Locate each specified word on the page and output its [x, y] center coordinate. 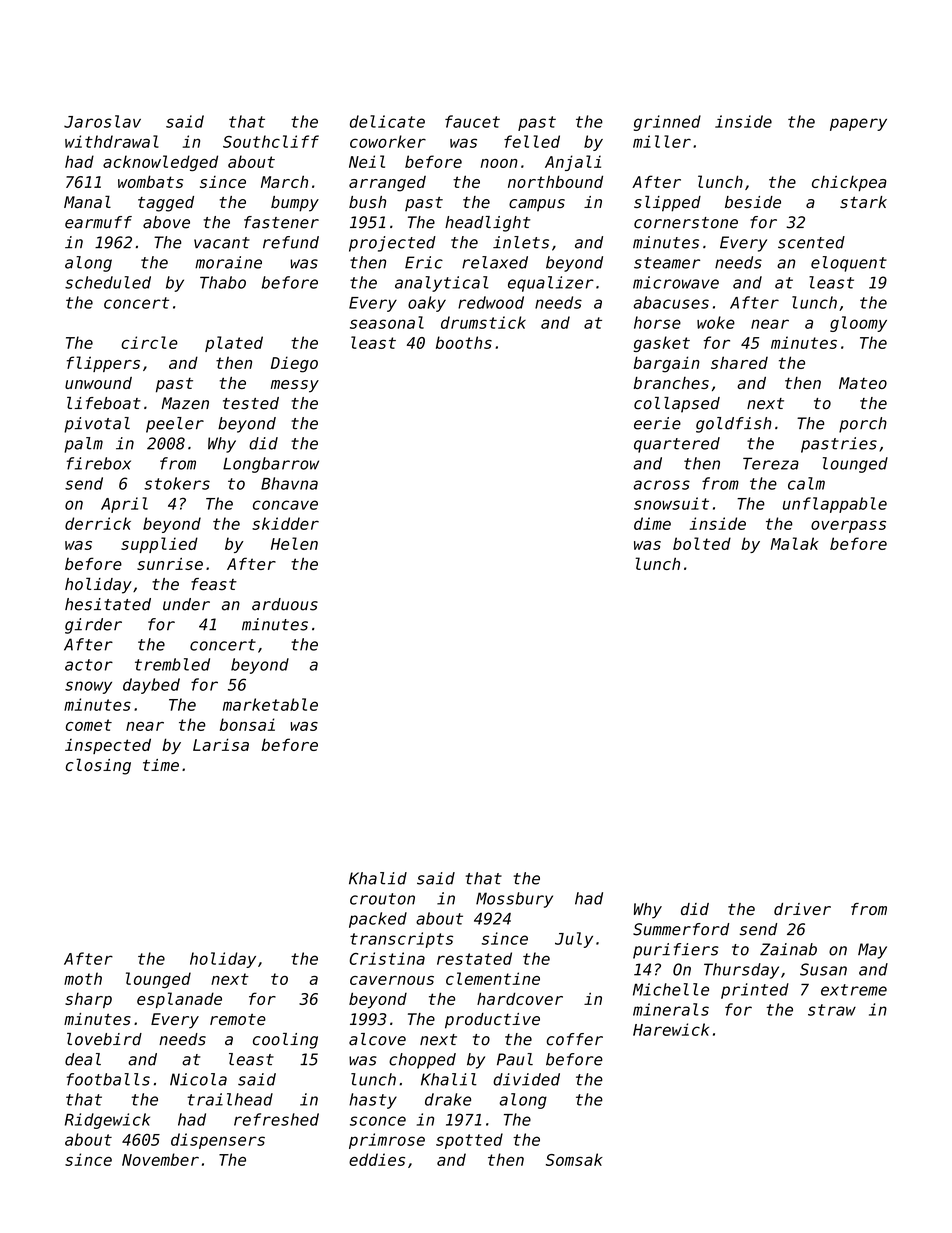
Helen [294, 543]
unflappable [835, 505]
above [166, 222]
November [160, 1159]
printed [755, 991]
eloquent [849, 264]
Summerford [681, 929]
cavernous [392, 980]
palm [83, 445]
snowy [88, 687]
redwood [491, 302]
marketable [270, 704]
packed [378, 920]
